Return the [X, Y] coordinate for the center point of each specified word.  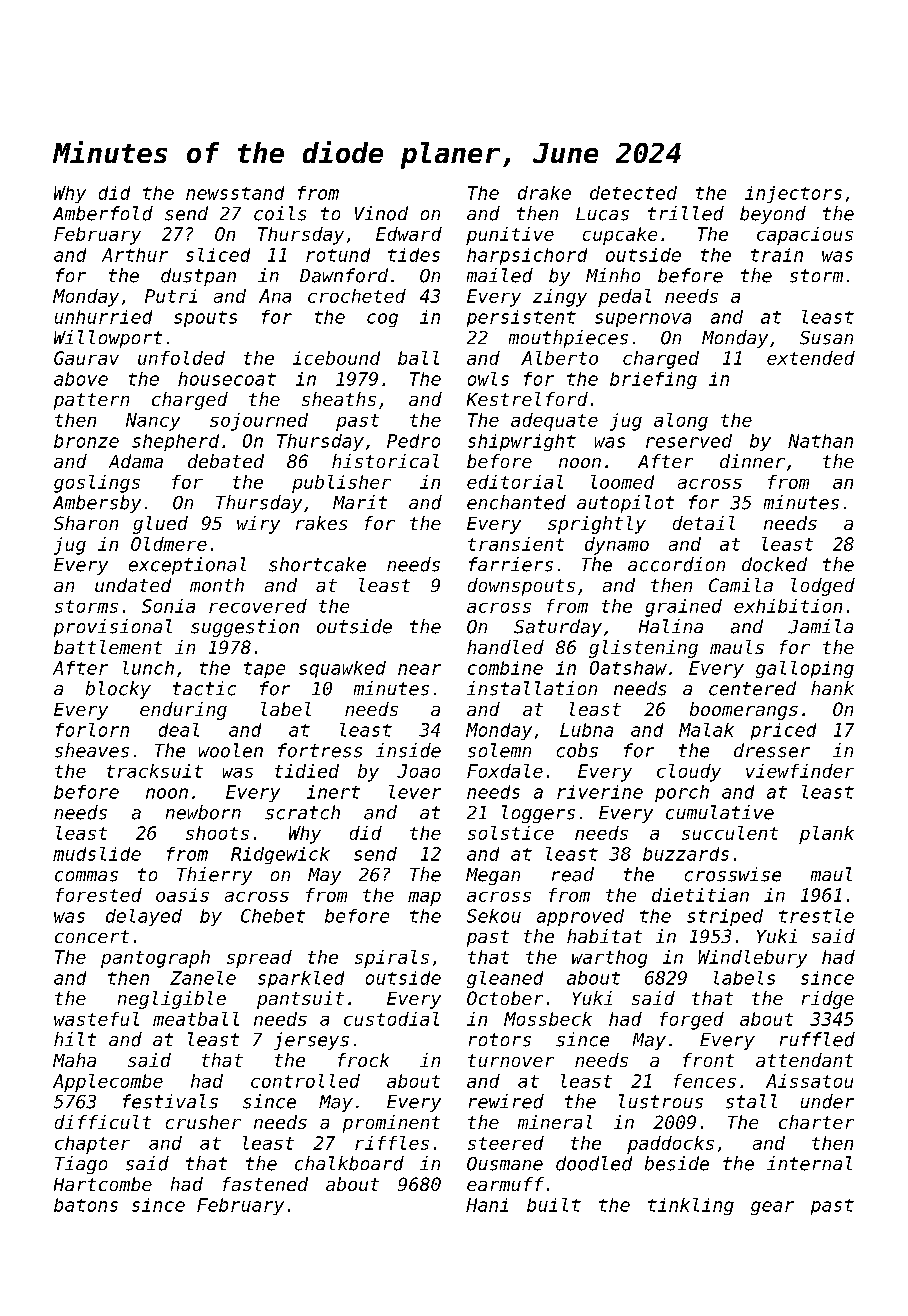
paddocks [670, 1145]
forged [692, 1021]
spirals [392, 959]
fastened [265, 1184]
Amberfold [103, 213]
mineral [555, 1122]
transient [516, 544]
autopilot [625, 504]
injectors [793, 194]
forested [99, 895]
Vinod [381, 213]
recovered [258, 606]
